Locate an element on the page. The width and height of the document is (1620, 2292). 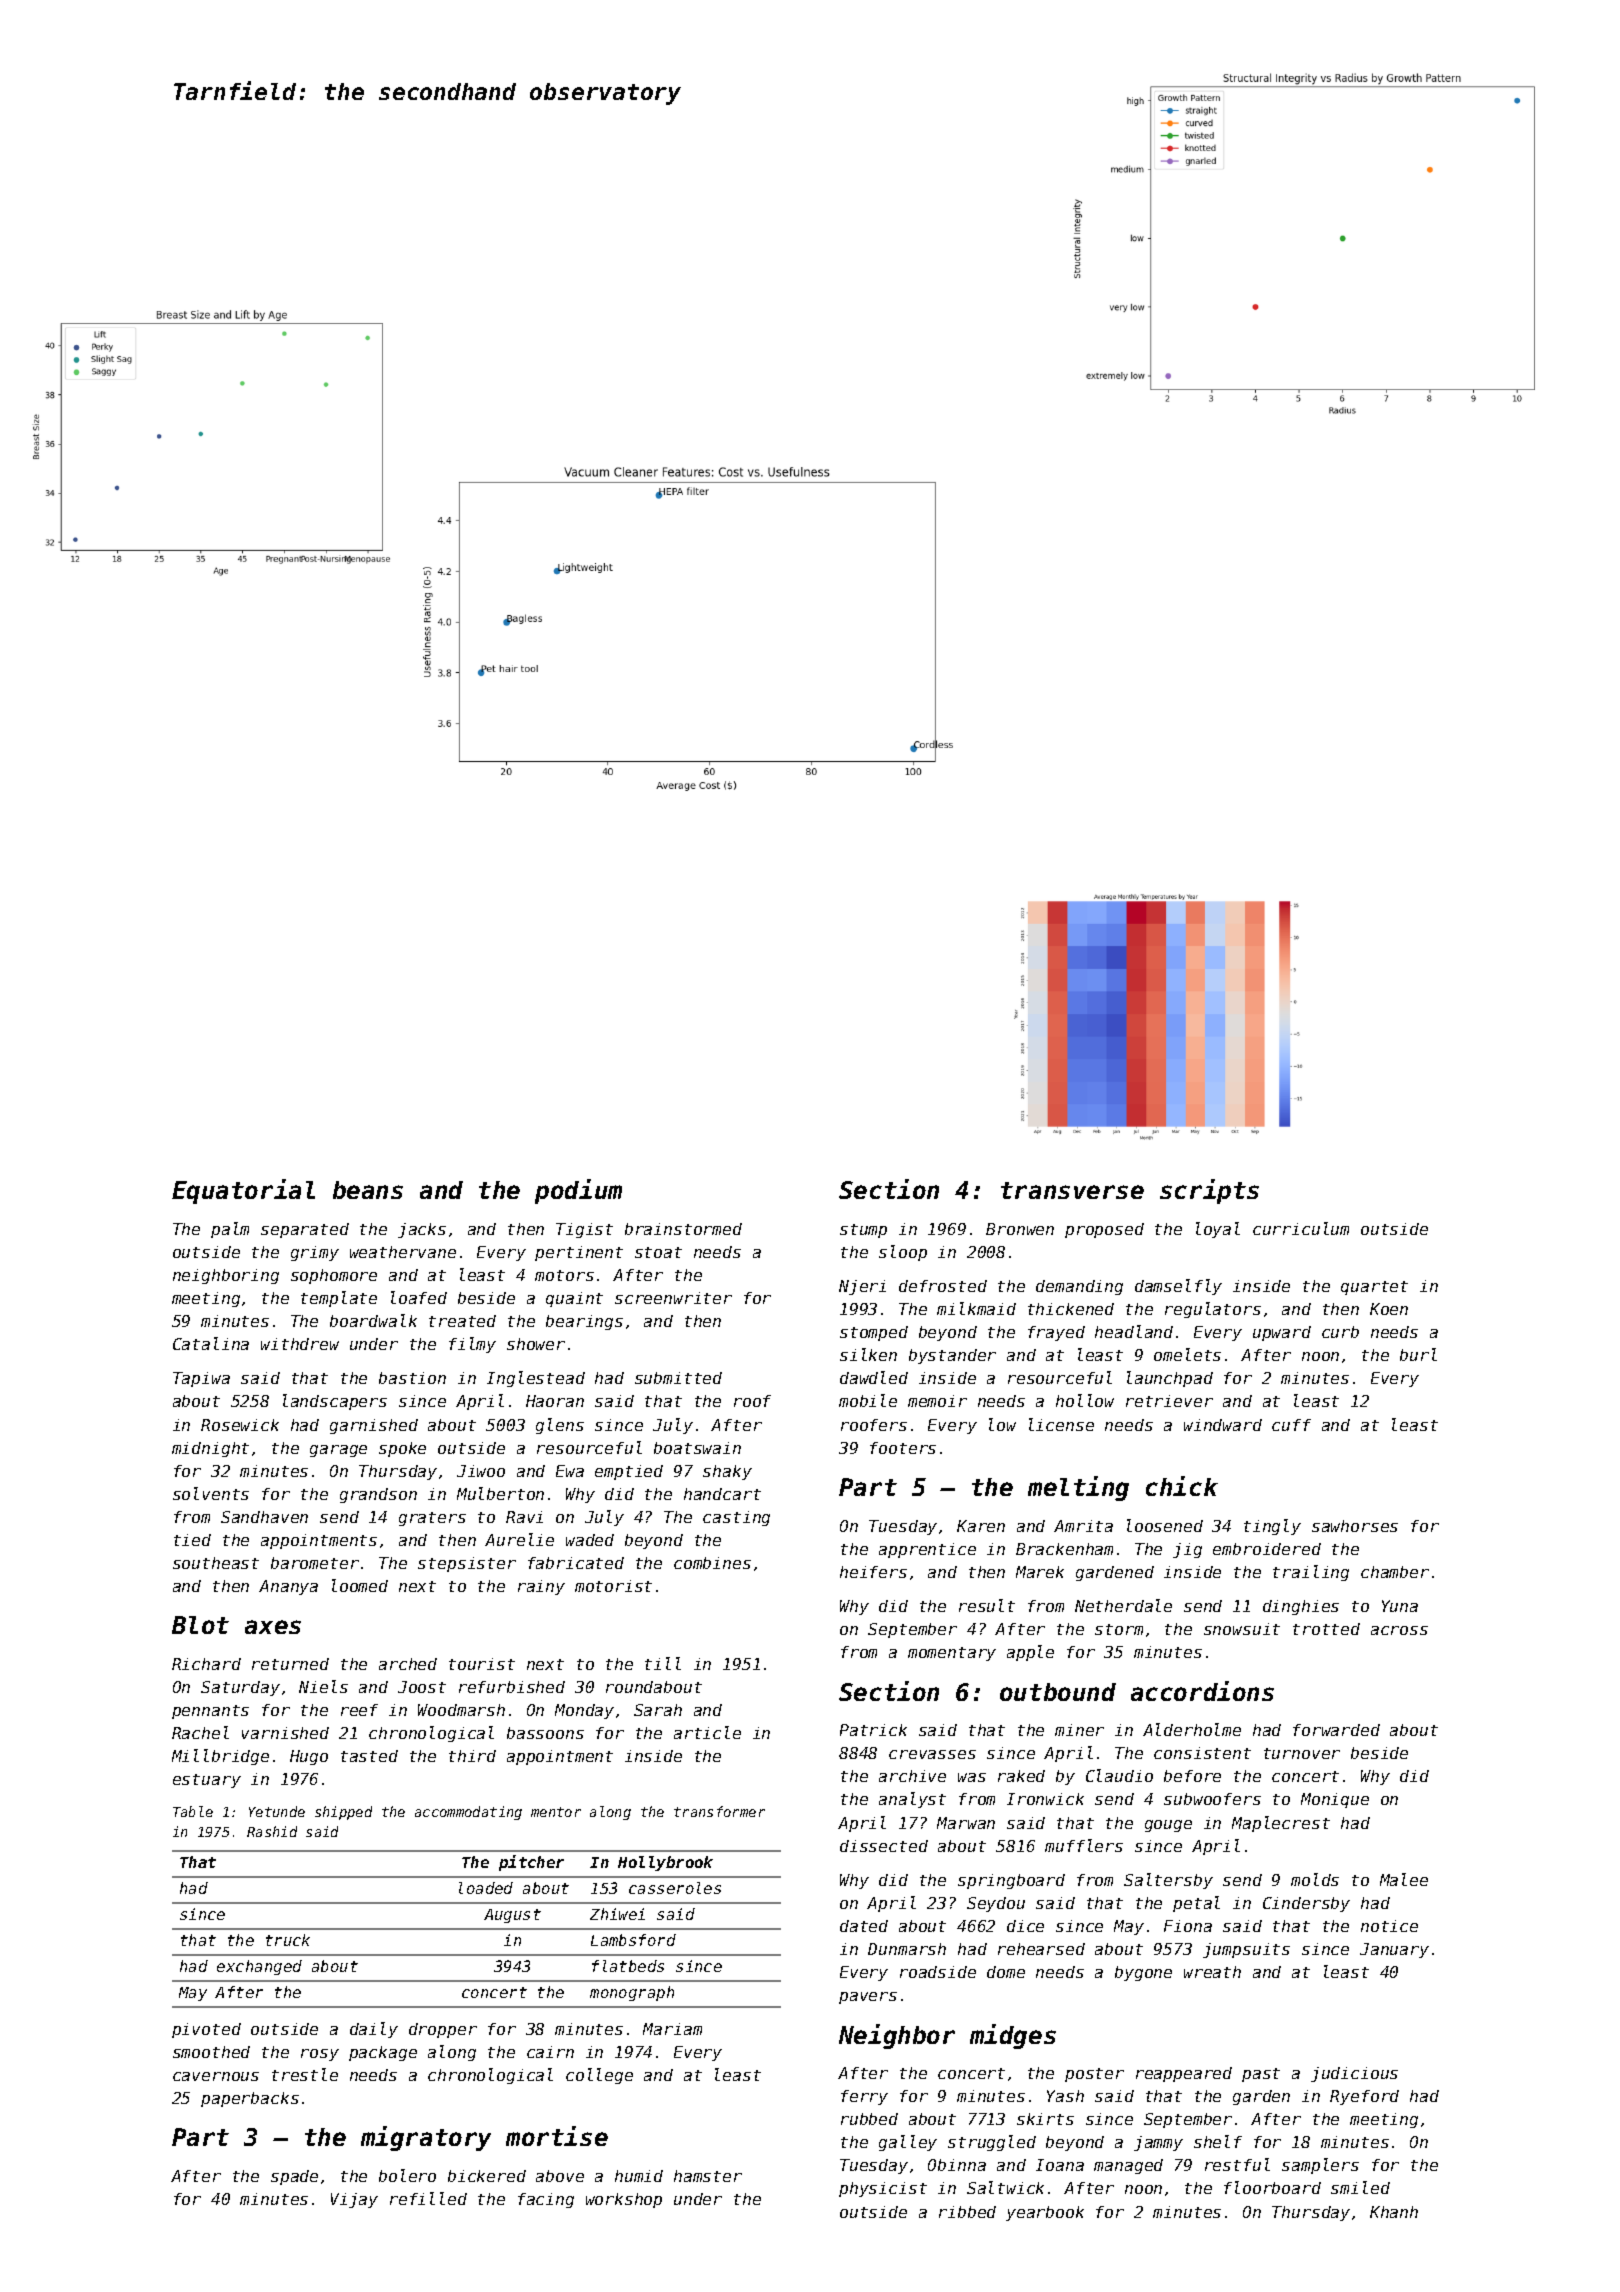
transverse is located at coordinates (1072, 1190).
